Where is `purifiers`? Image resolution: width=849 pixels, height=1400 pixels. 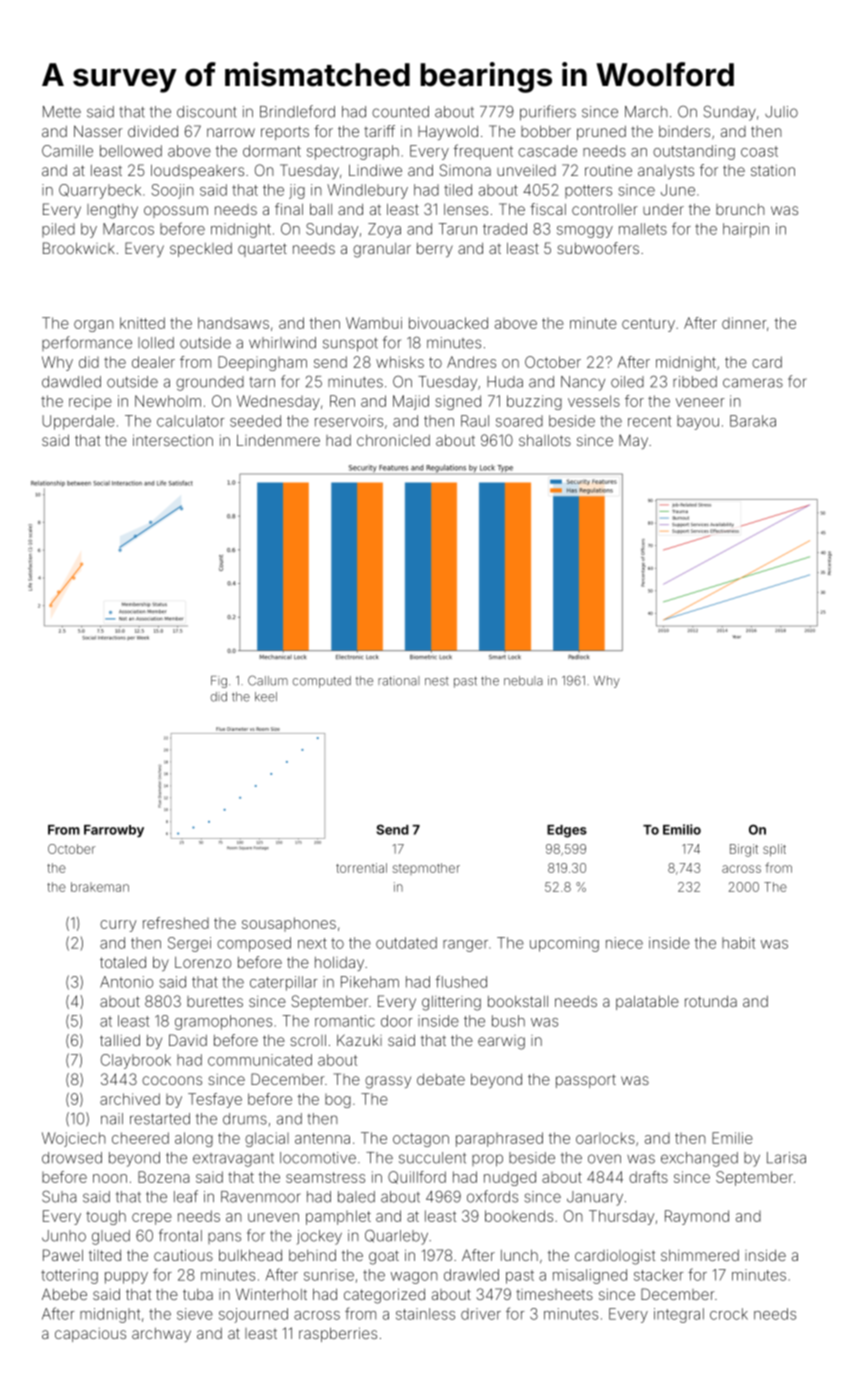 purifiers is located at coordinates (548, 113).
